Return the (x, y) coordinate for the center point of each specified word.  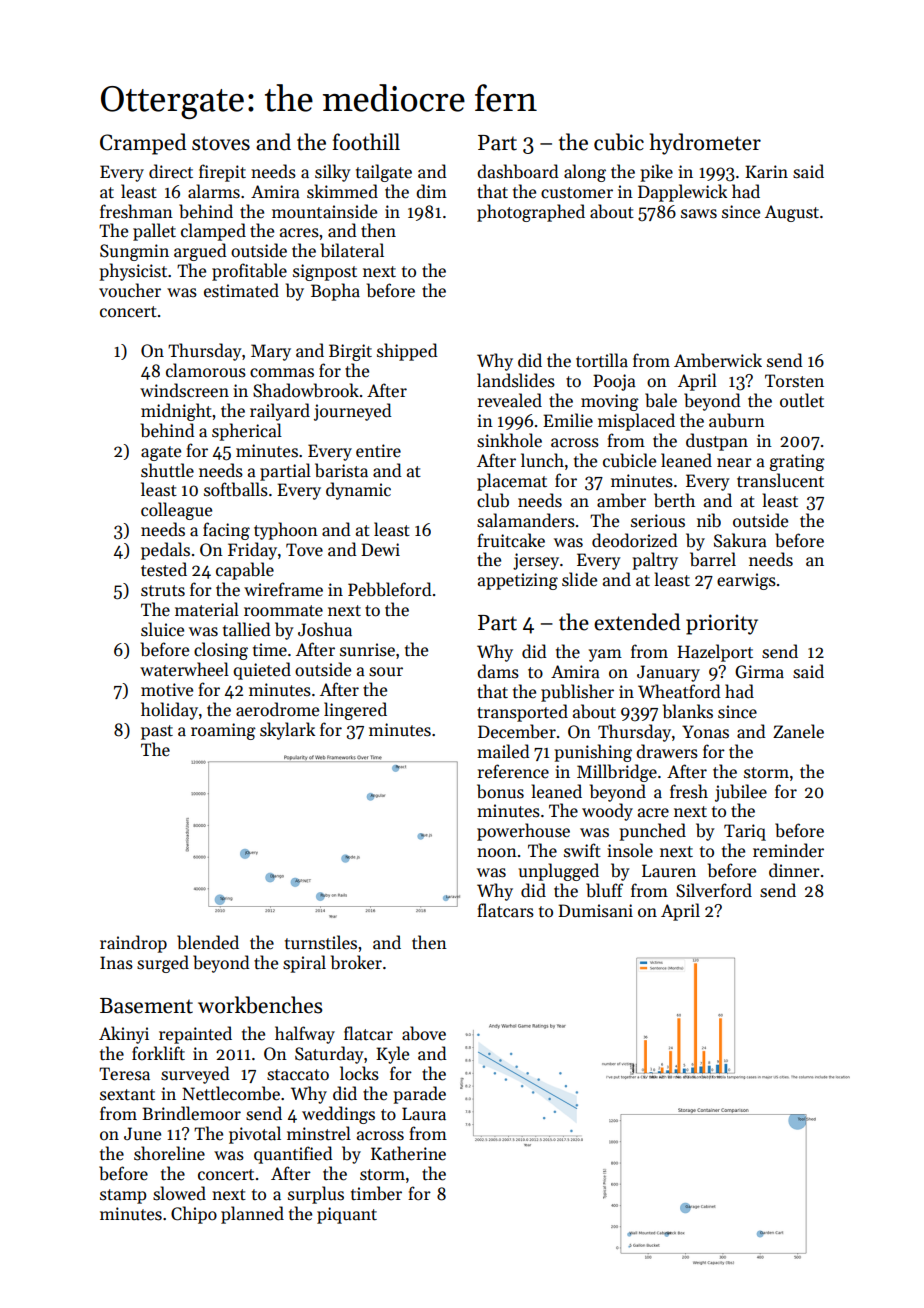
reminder (788, 850)
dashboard (518, 171)
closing (221, 651)
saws (699, 214)
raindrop (133, 944)
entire (378, 451)
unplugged (558, 872)
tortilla (602, 360)
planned (252, 1215)
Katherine (408, 1153)
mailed (503, 751)
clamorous (206, 370)
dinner (794, 870)
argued (200, 252)
